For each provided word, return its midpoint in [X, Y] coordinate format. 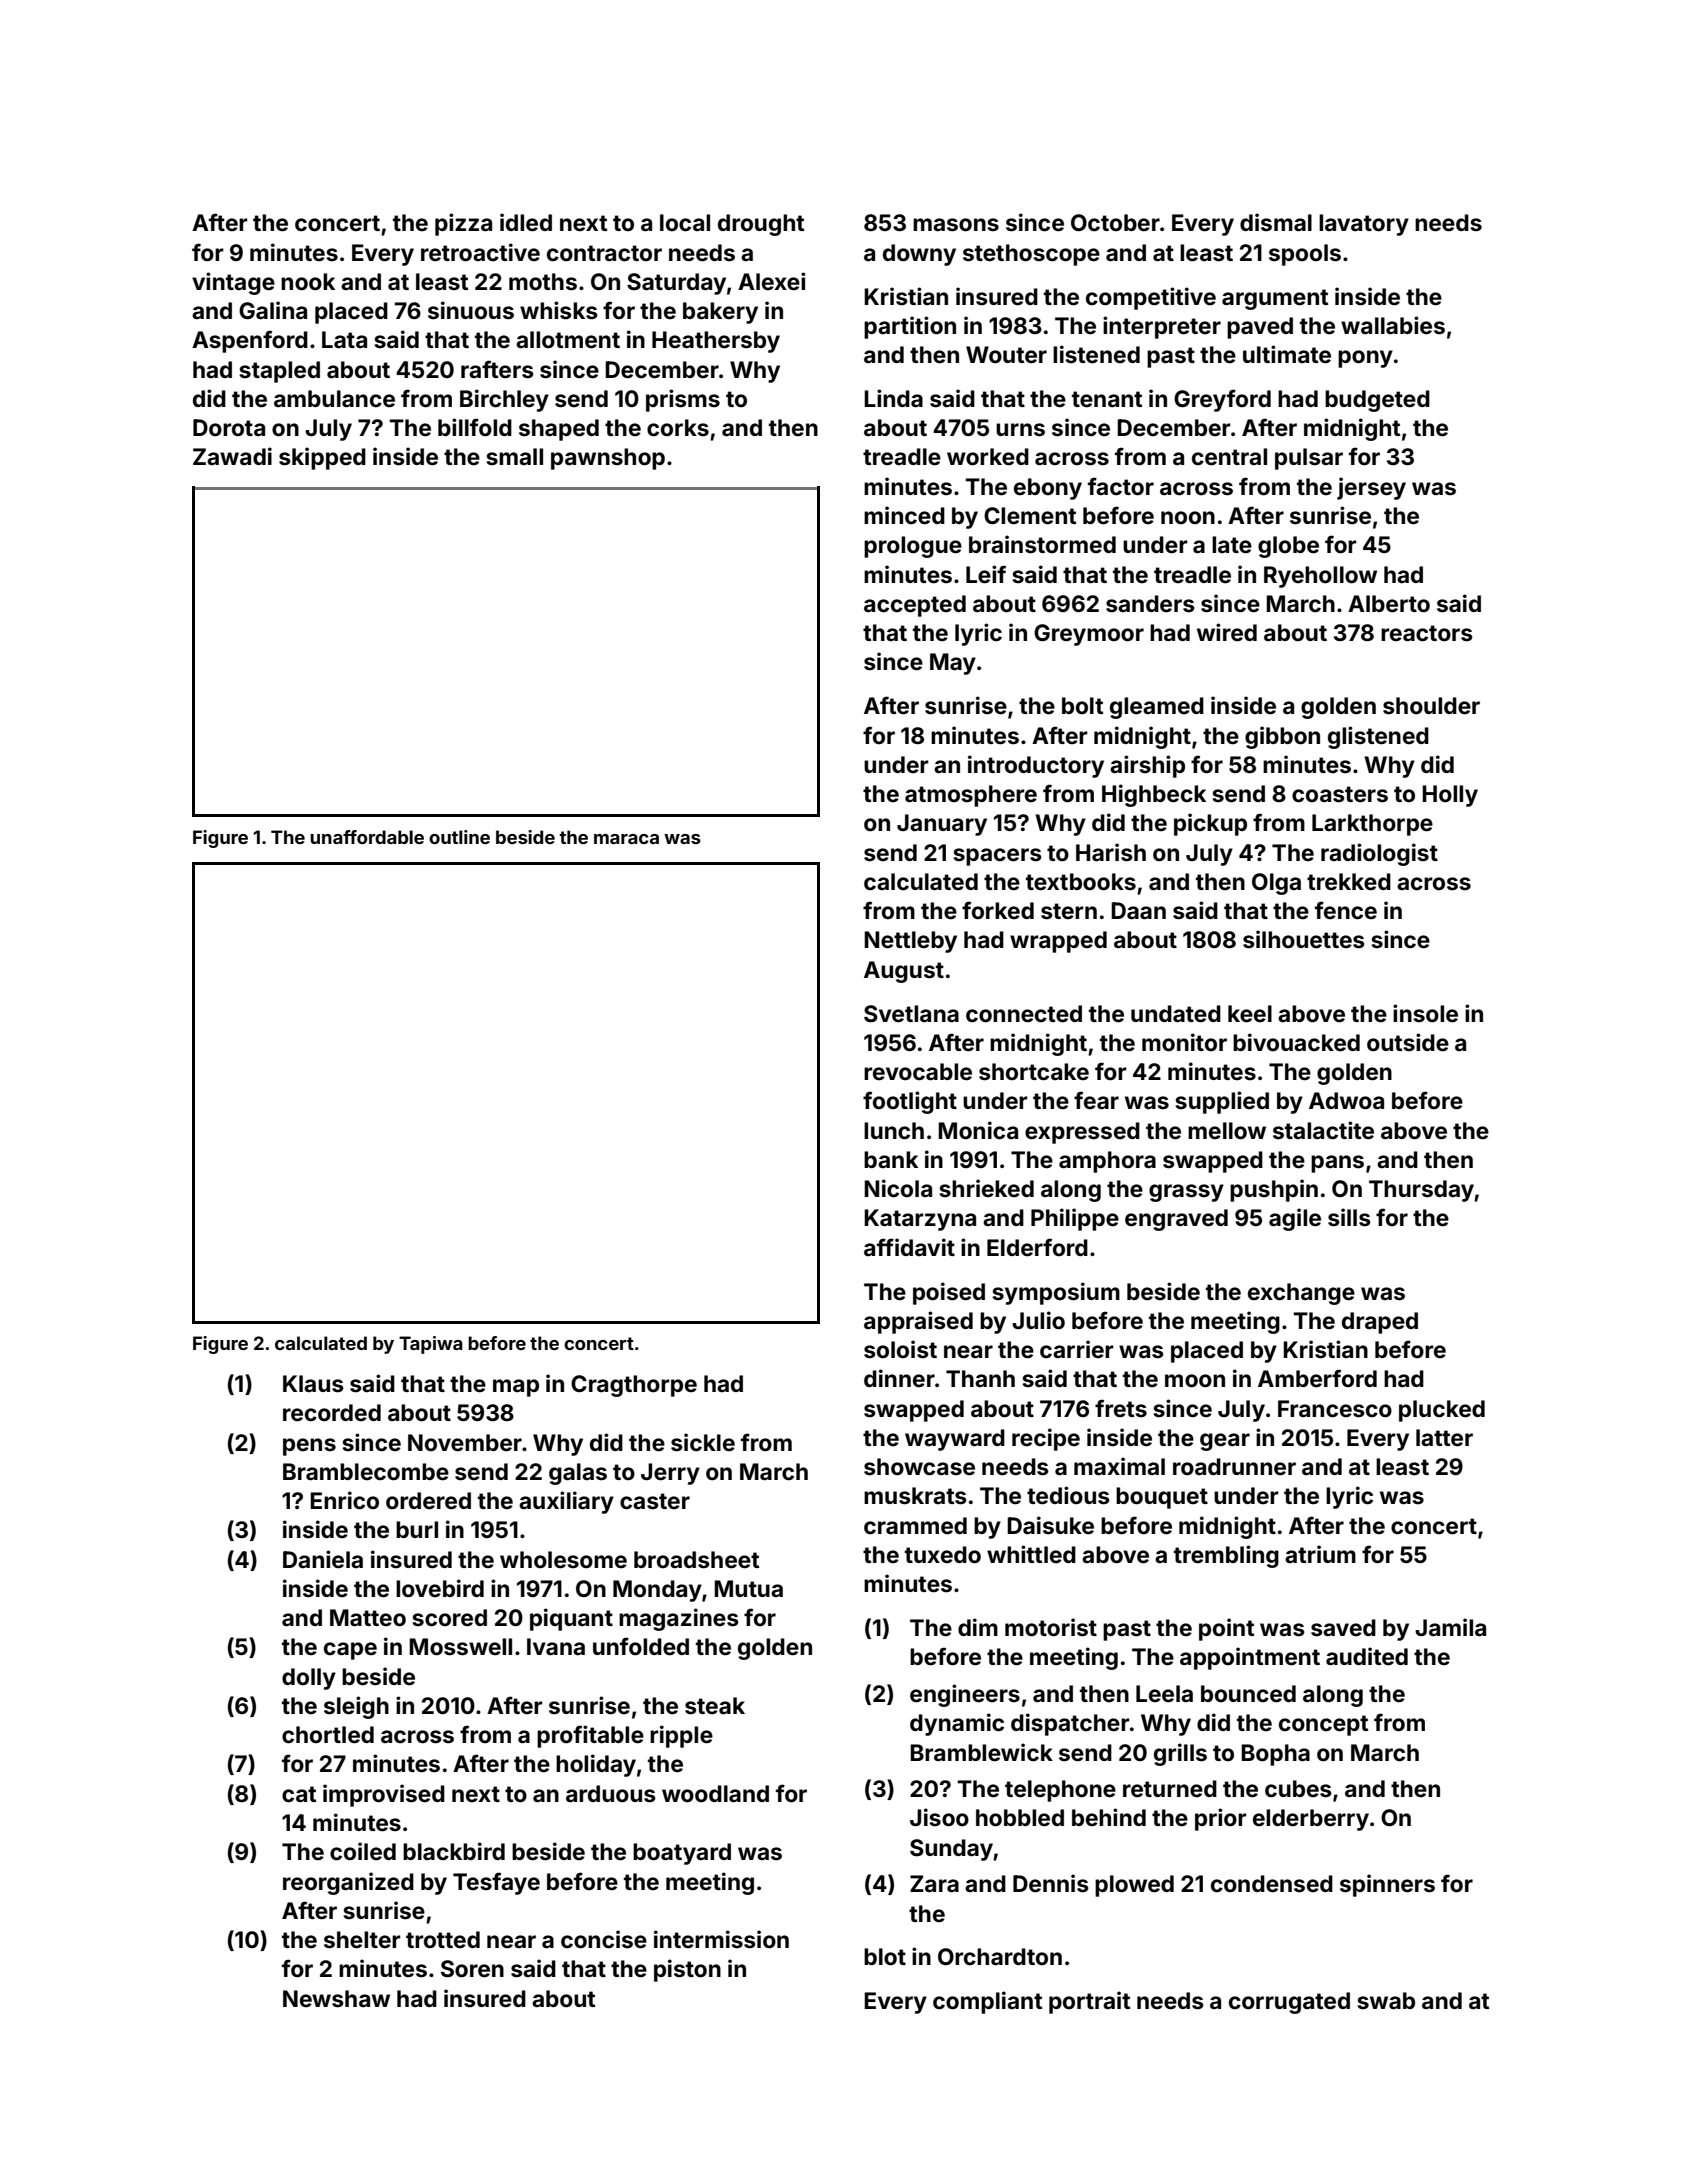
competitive [1151, 298]
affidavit [909, 1247]
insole [1425, 1013]
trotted [443, 1940]
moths [543, 282]
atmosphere [971, 796]
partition [910, 327]
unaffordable [367, 837]
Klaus [313, 1384]
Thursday [1422, 1191]
